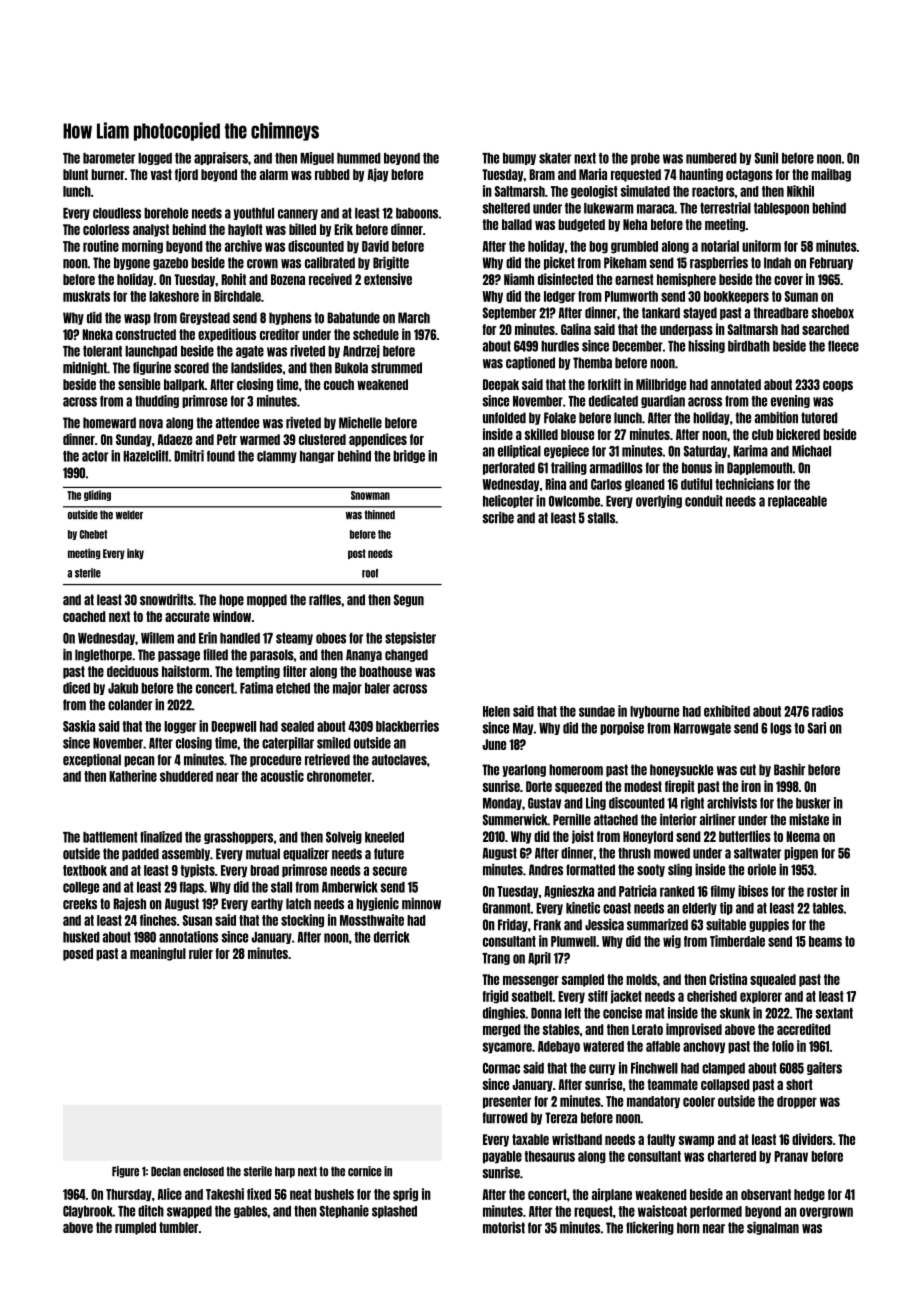 The image size is (924, 1308). Describe the element at coordinates (84, 616) in the page. I see `coached` at that location.
